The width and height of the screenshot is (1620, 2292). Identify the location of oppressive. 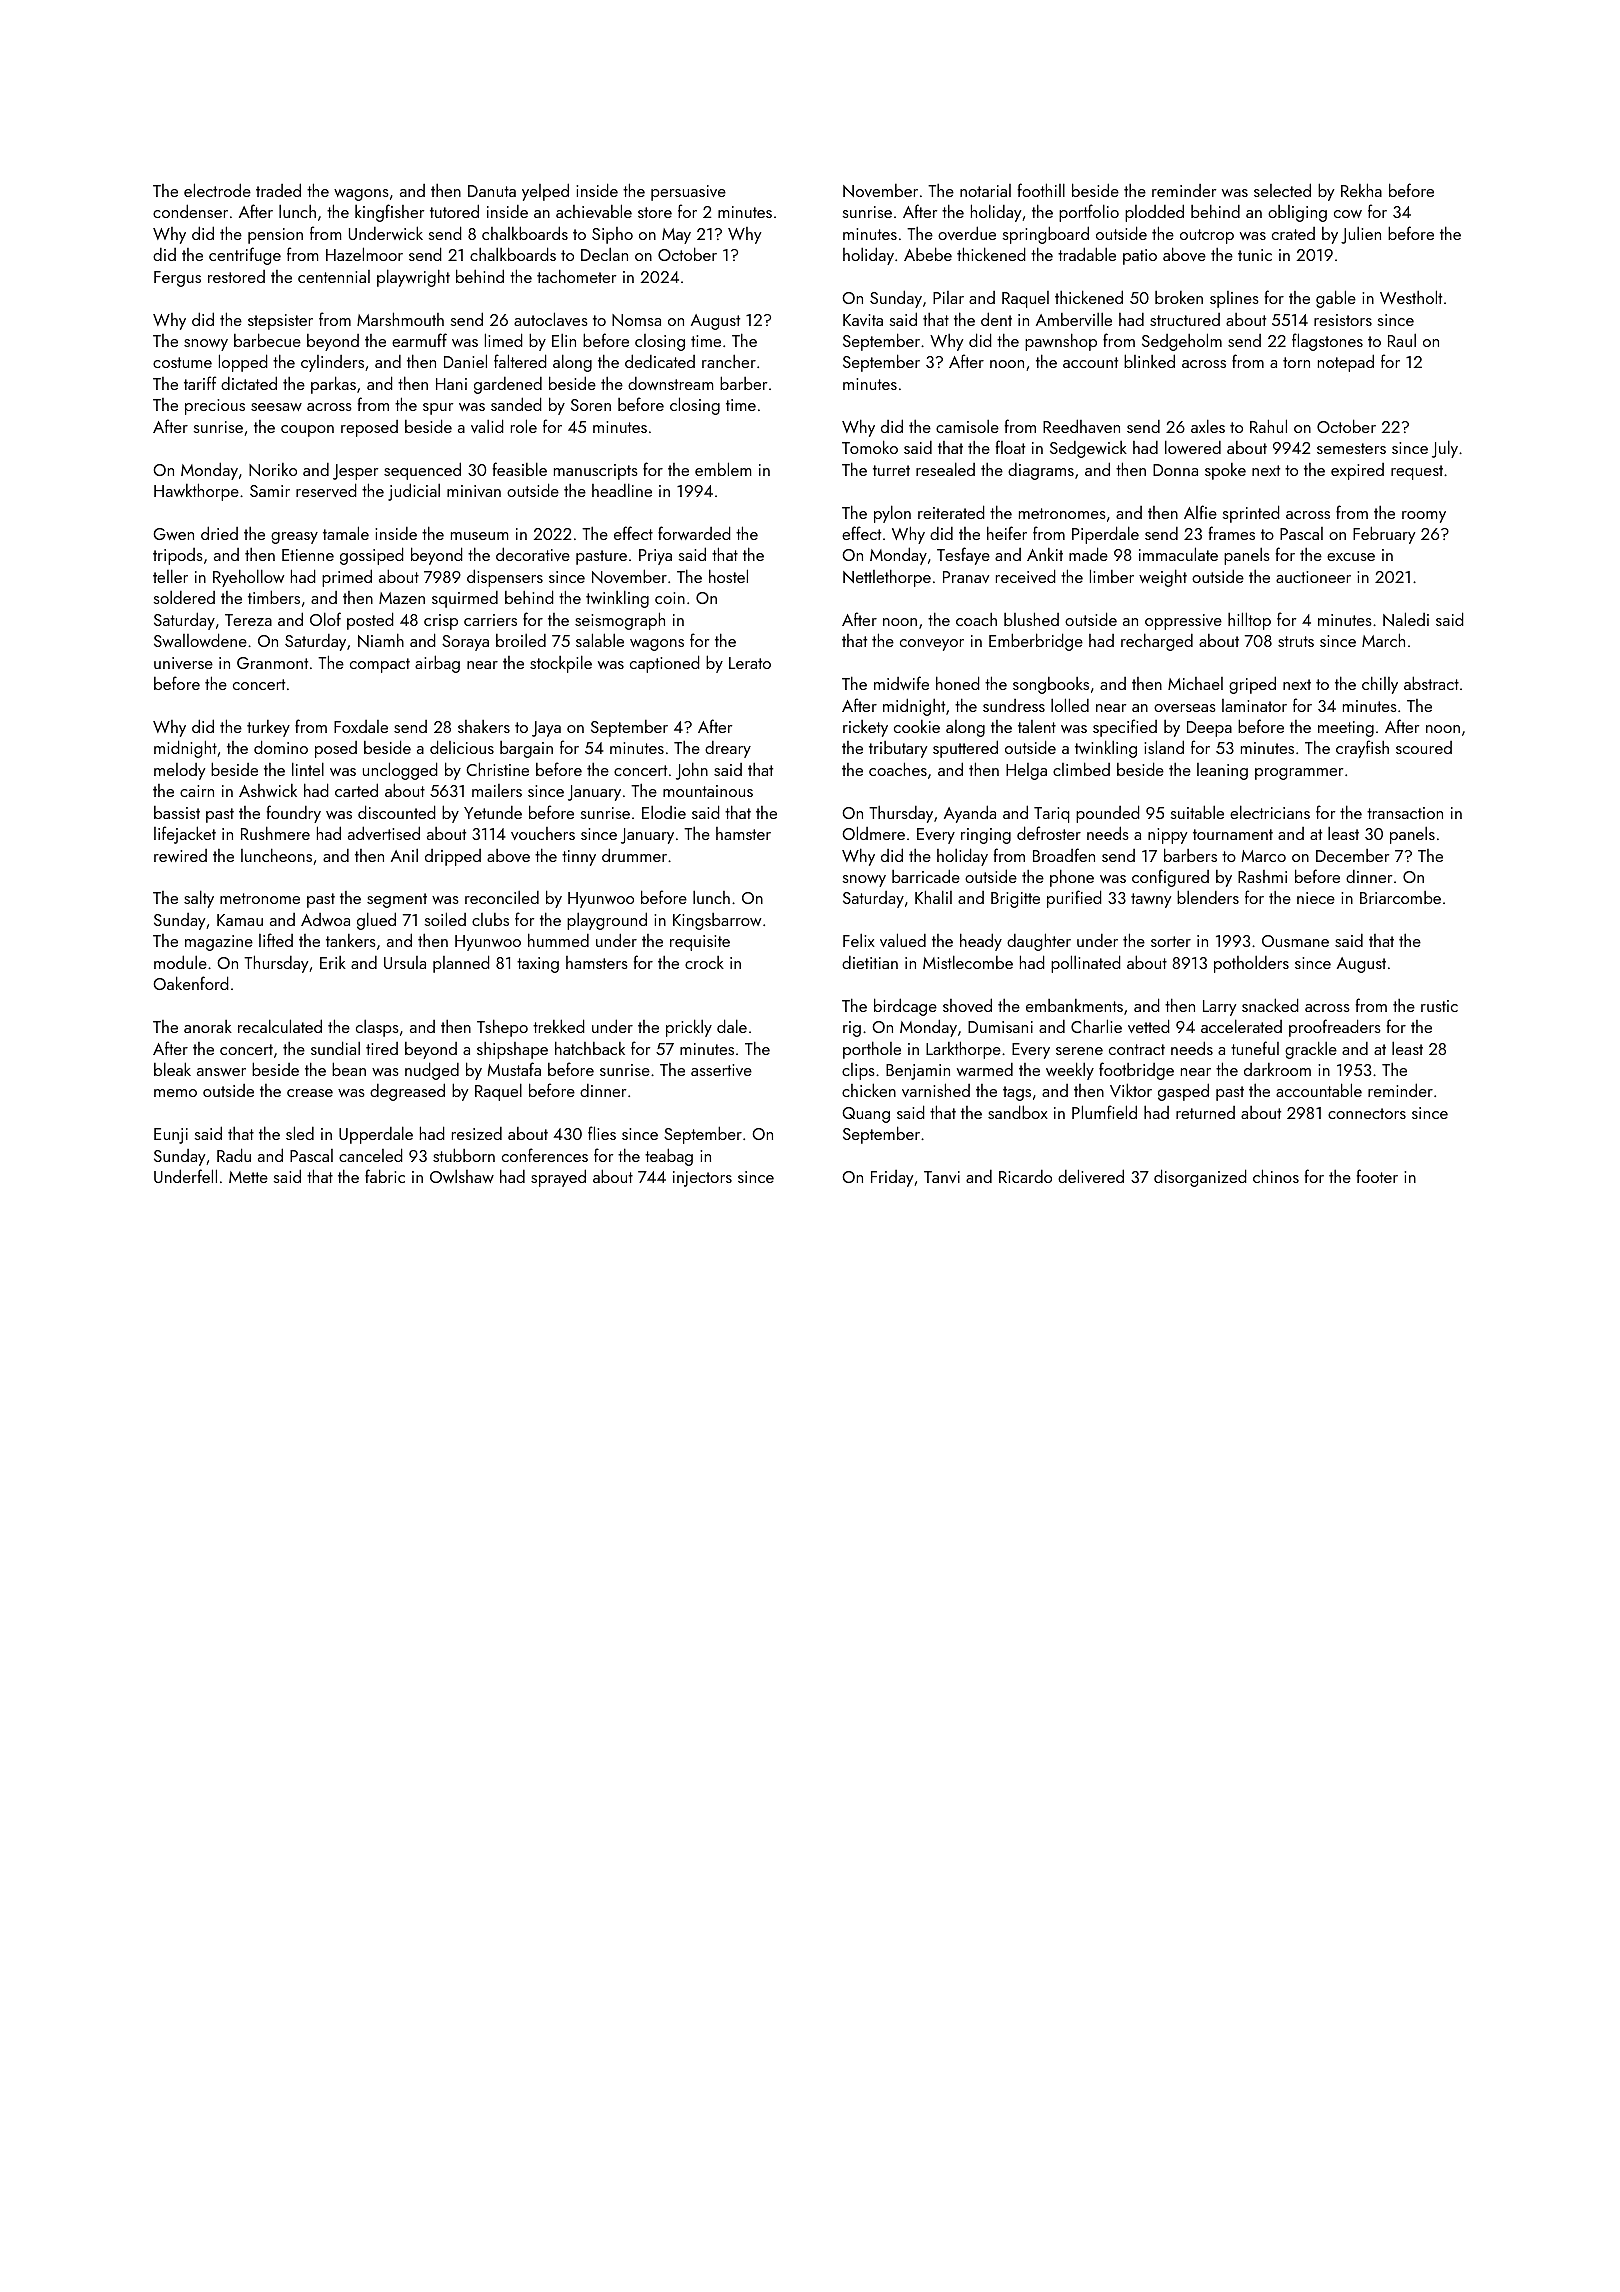
(1183, 622).
